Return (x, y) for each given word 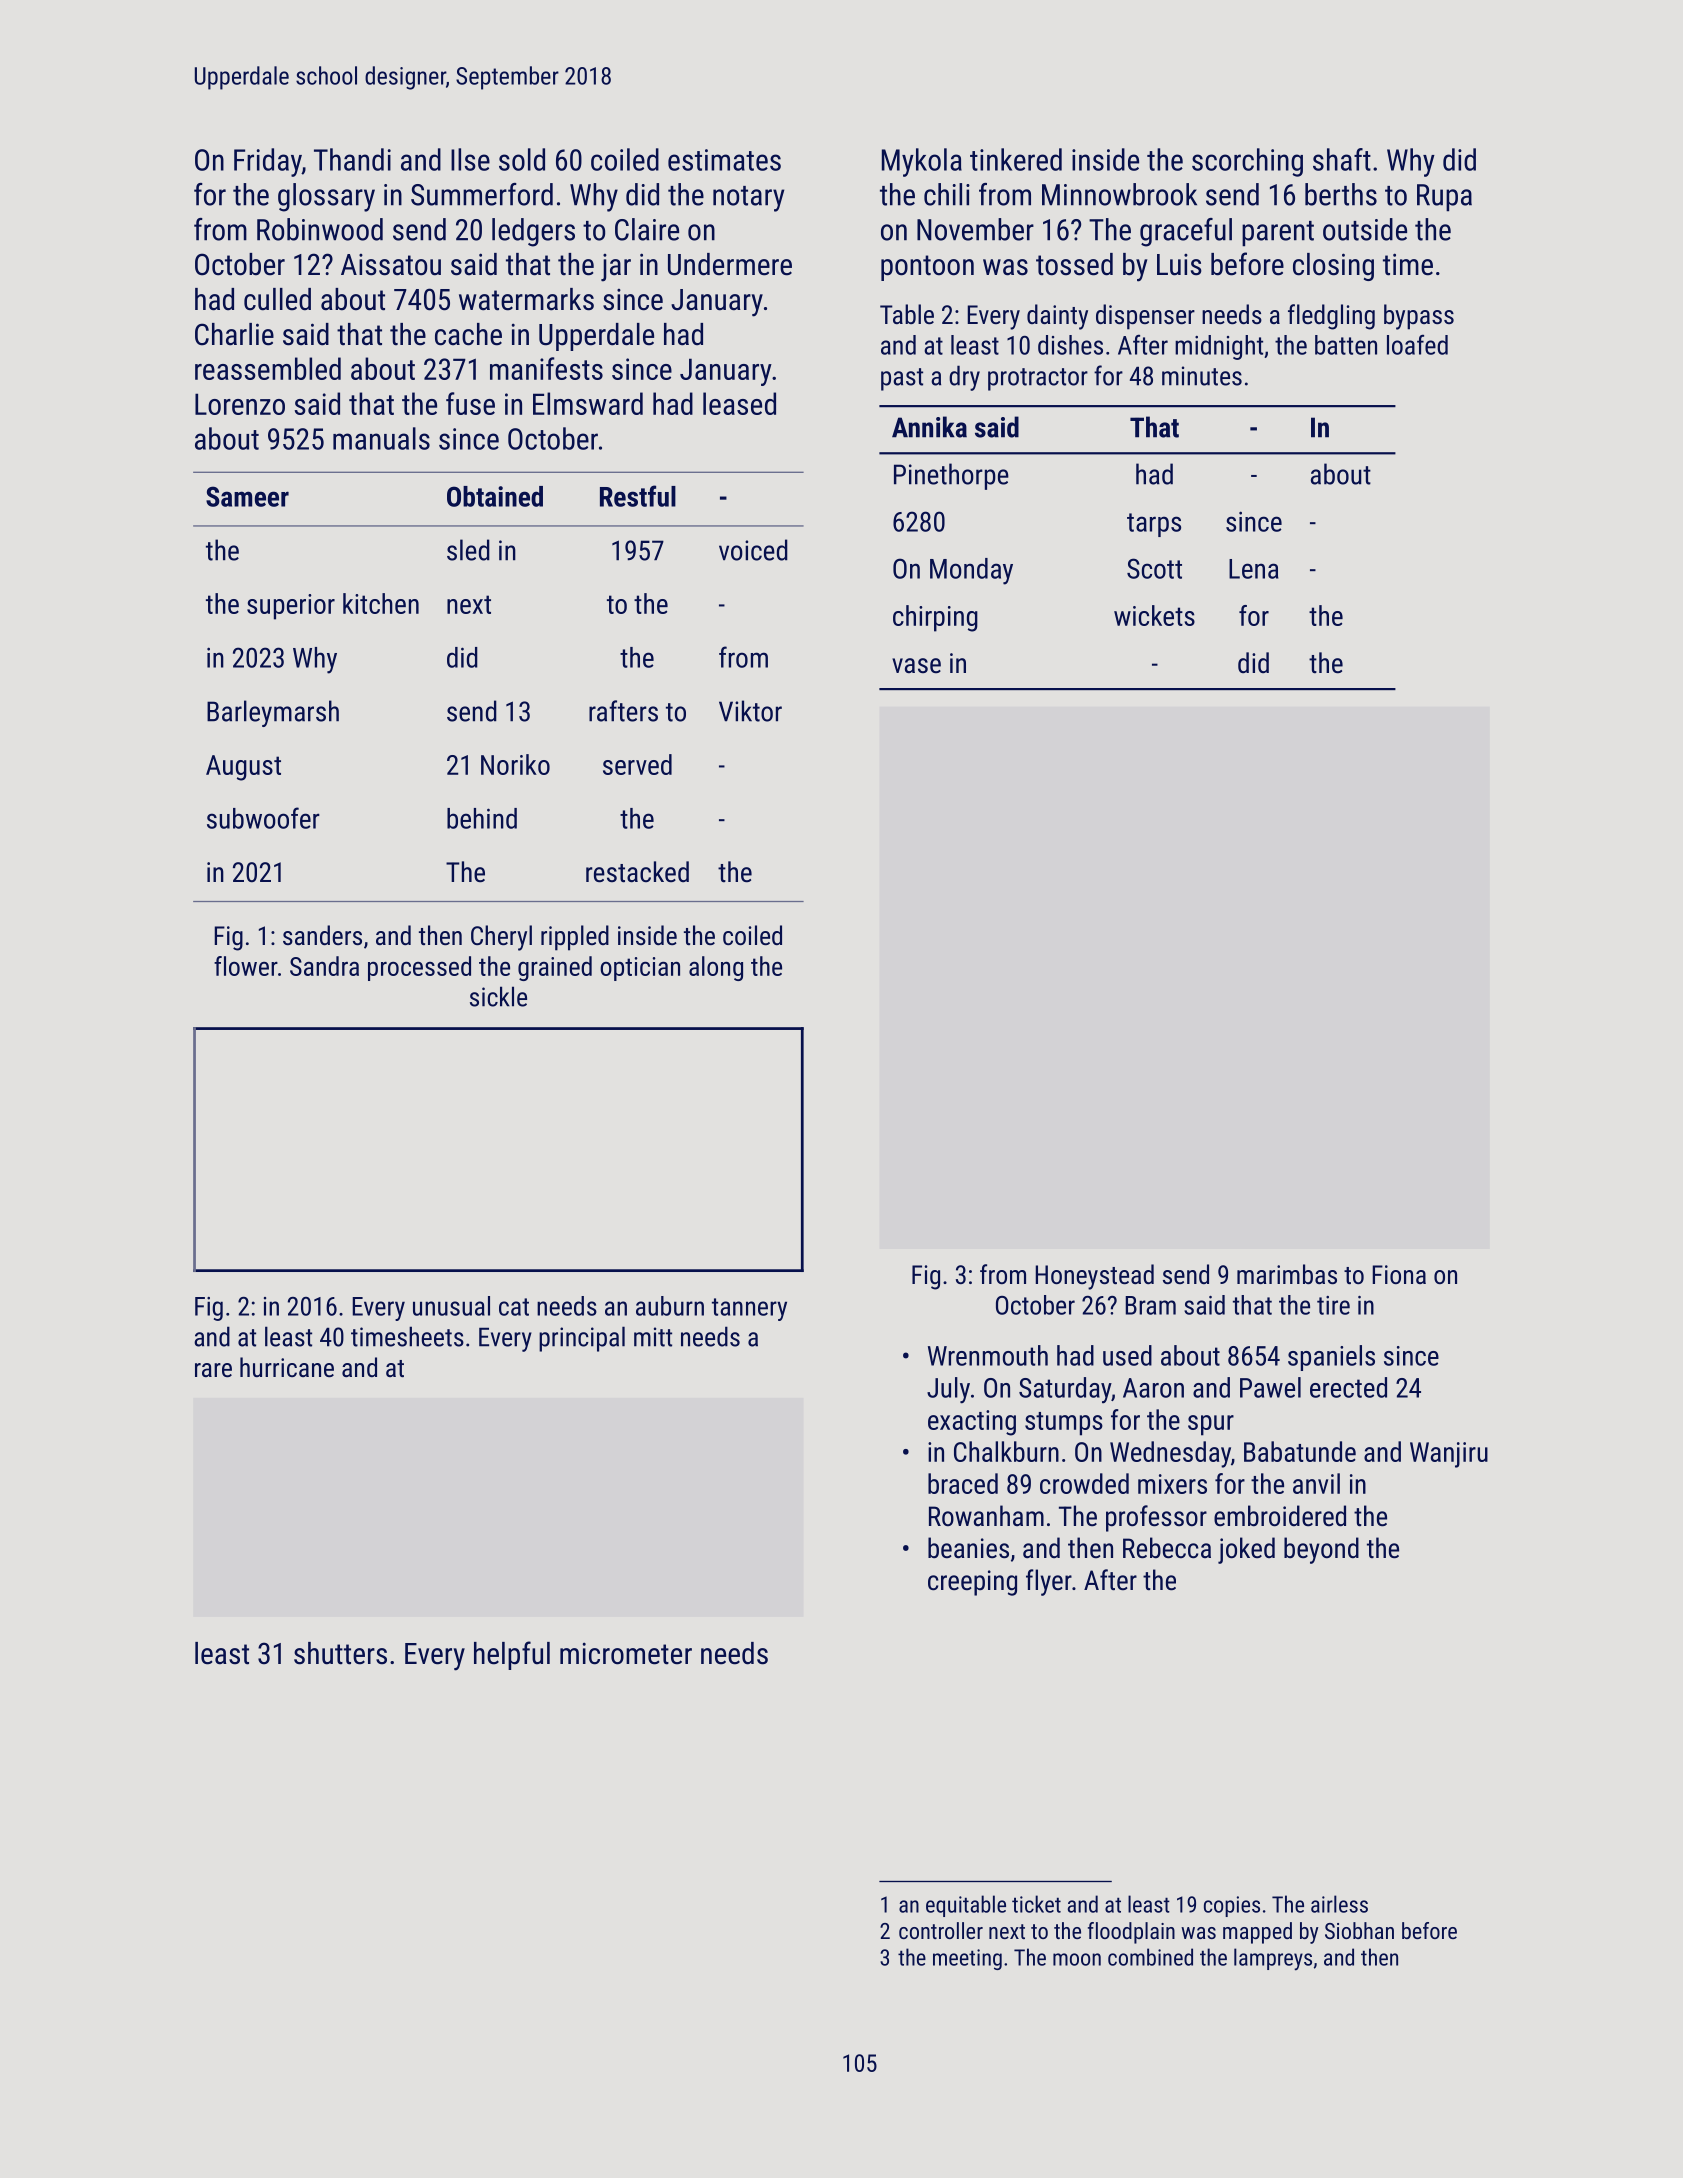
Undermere (730, 264)
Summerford (482, 194)
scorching (1247, 162)
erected (1348, 1387)
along (716, 968)
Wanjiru (1449, 1455)
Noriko (515, 764)
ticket (1036, 1904)
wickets (1154, 615)
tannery (749, 1309)
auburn (670, 1306)
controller (941, 1930)
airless (1339, 1904)
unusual (451, 1306)
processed (419, 968)
